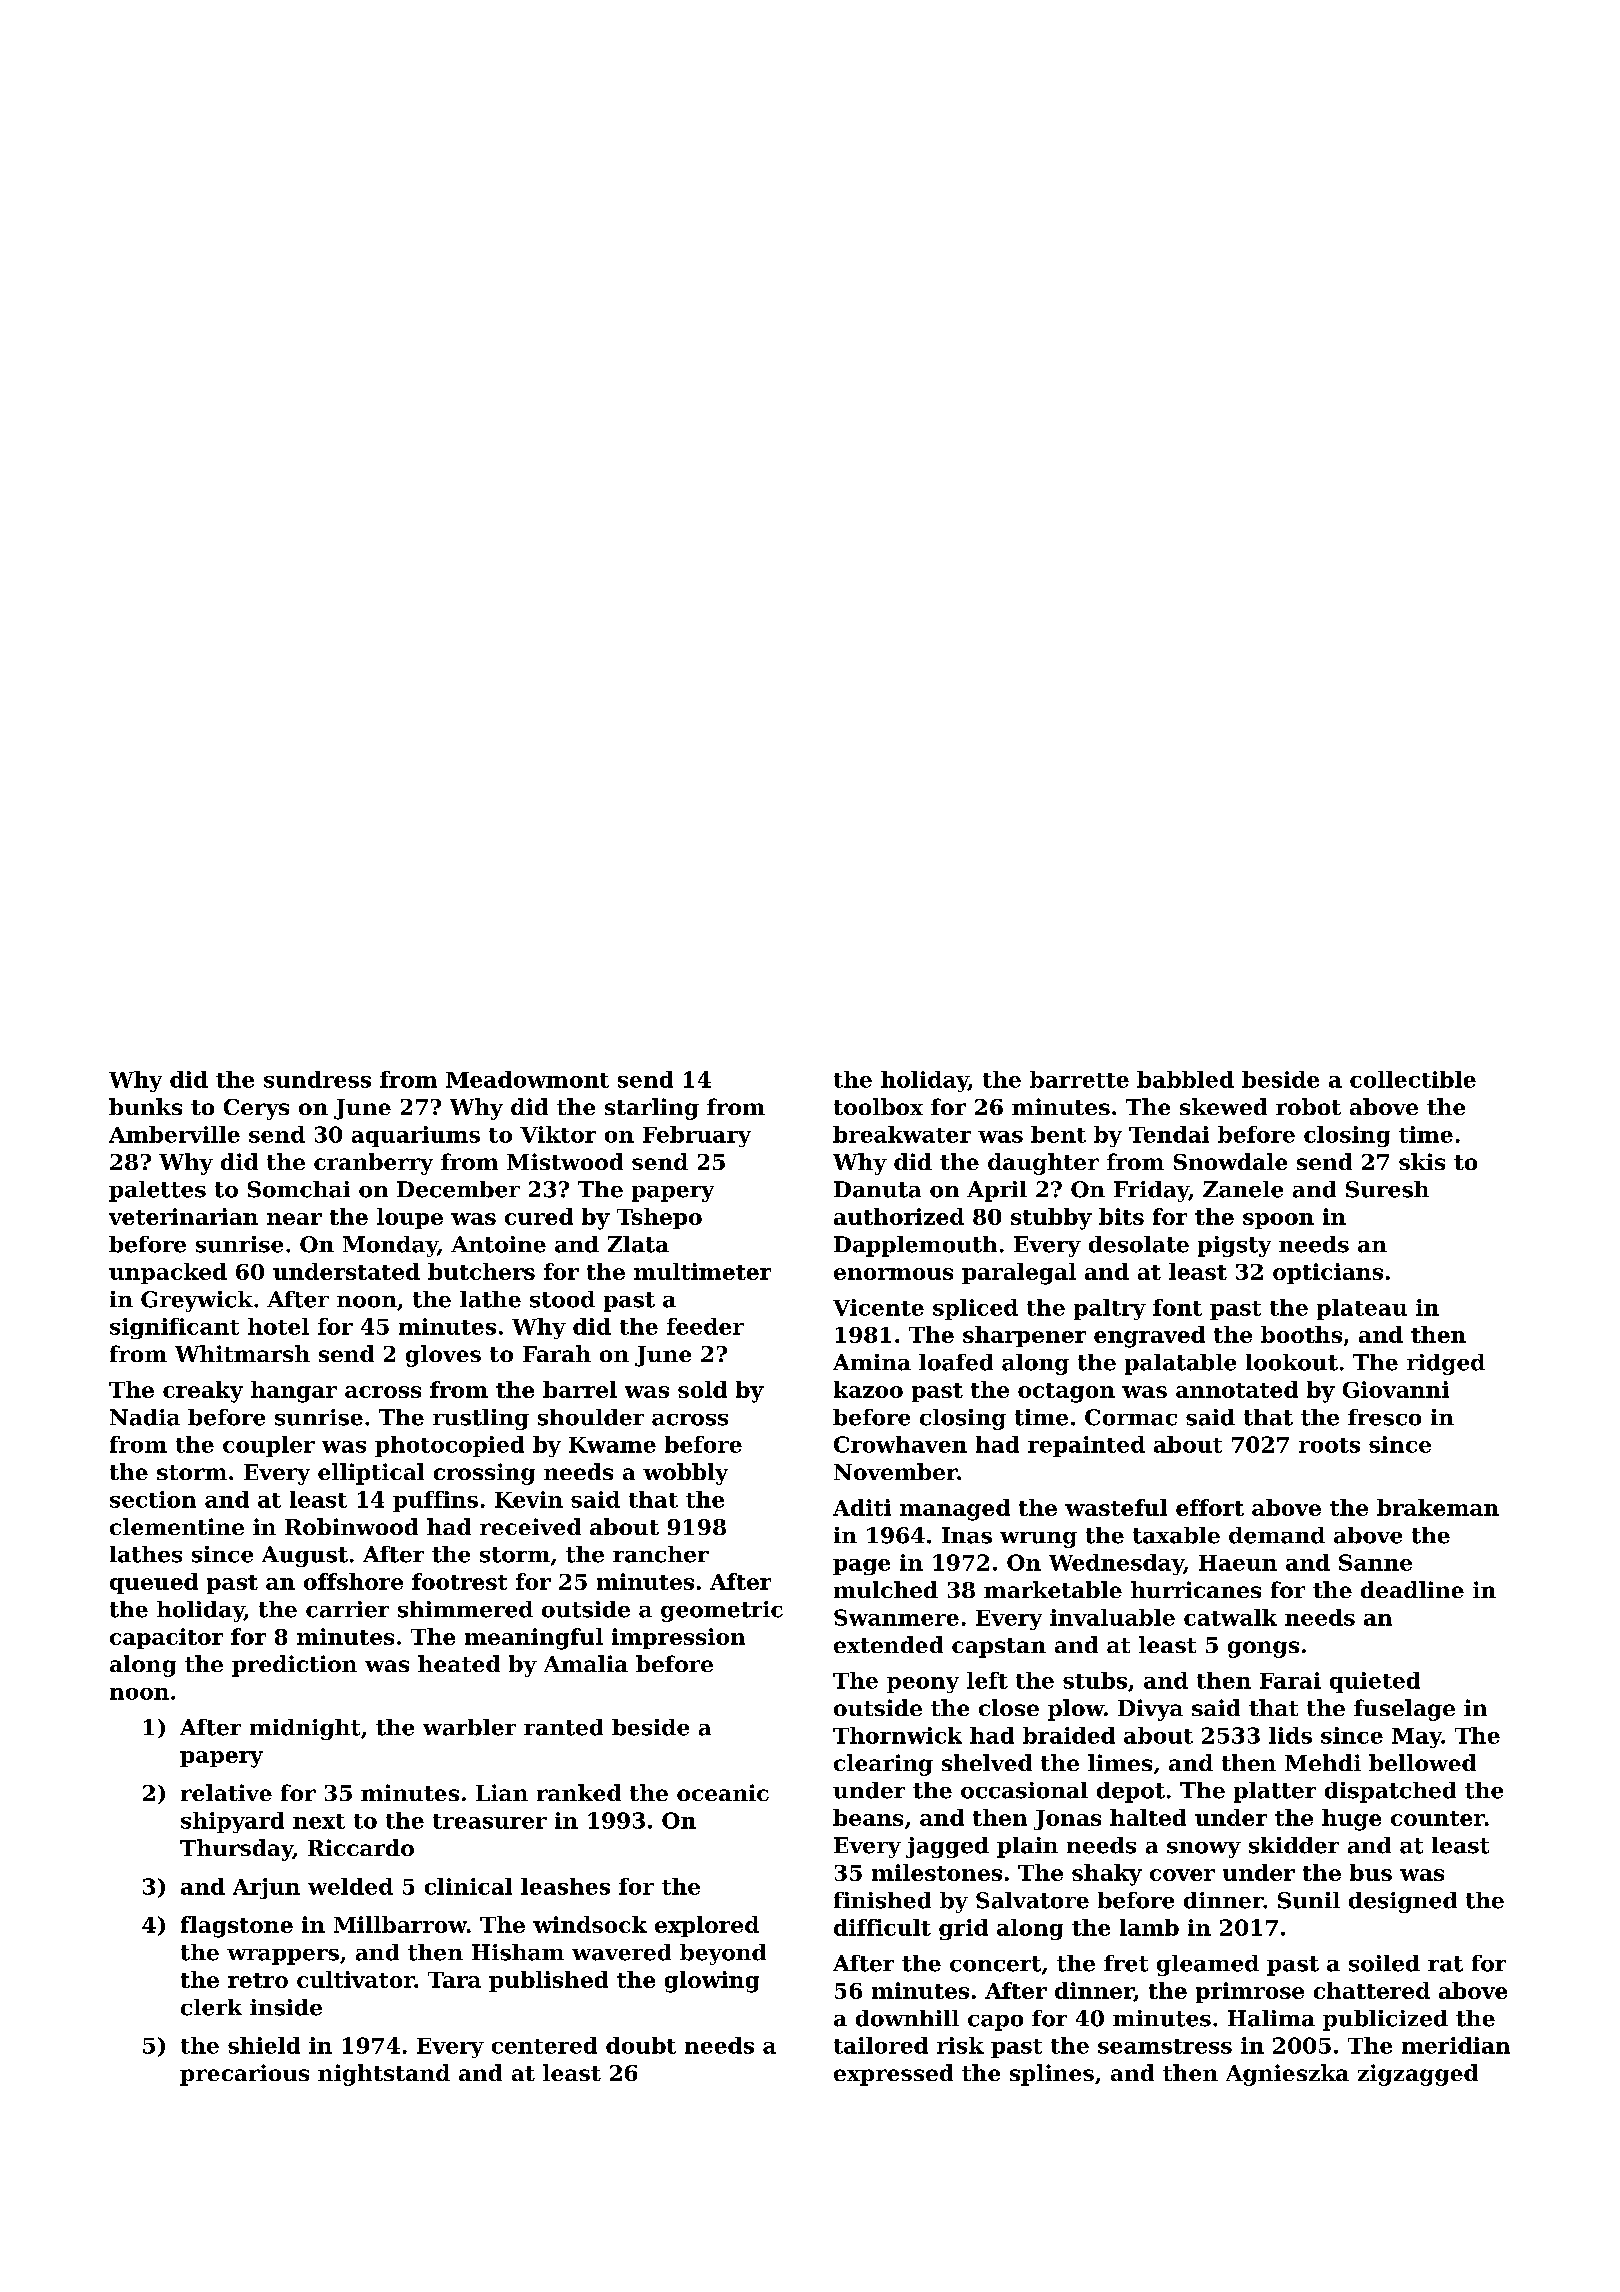  Describe the element at coordinates (410, 1218) in the image. I see `loupe` at that location.
